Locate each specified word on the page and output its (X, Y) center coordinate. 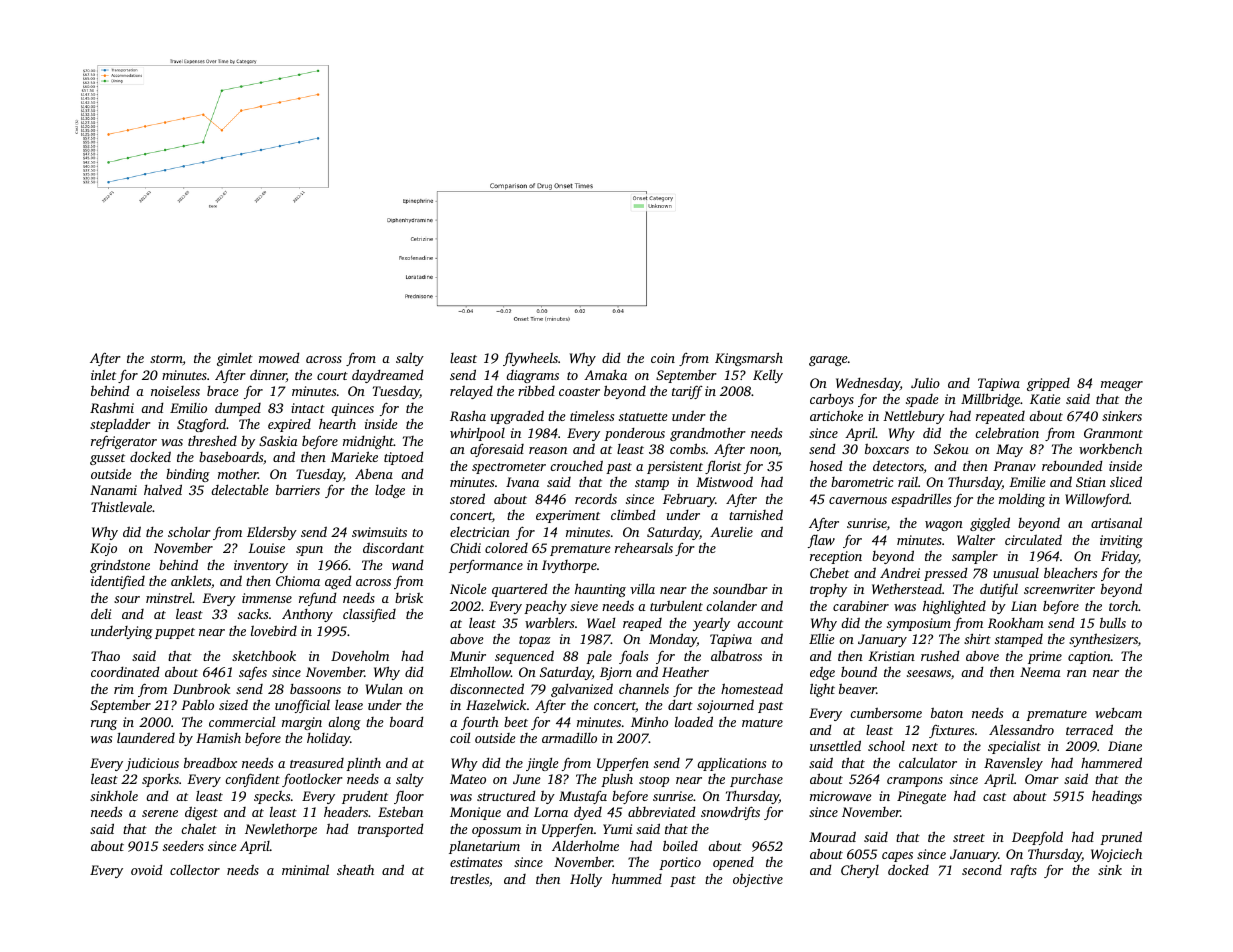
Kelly (768, 376)
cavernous (858, 500)
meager (1122, 386)
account (760, 624)
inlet (103, 374)
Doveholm (360, 655)
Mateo (468, 779)
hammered (1111, 762)
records (596, 498)
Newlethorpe (281, 830)
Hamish (218, 738)
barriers (298, 489)
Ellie (822, 639)
